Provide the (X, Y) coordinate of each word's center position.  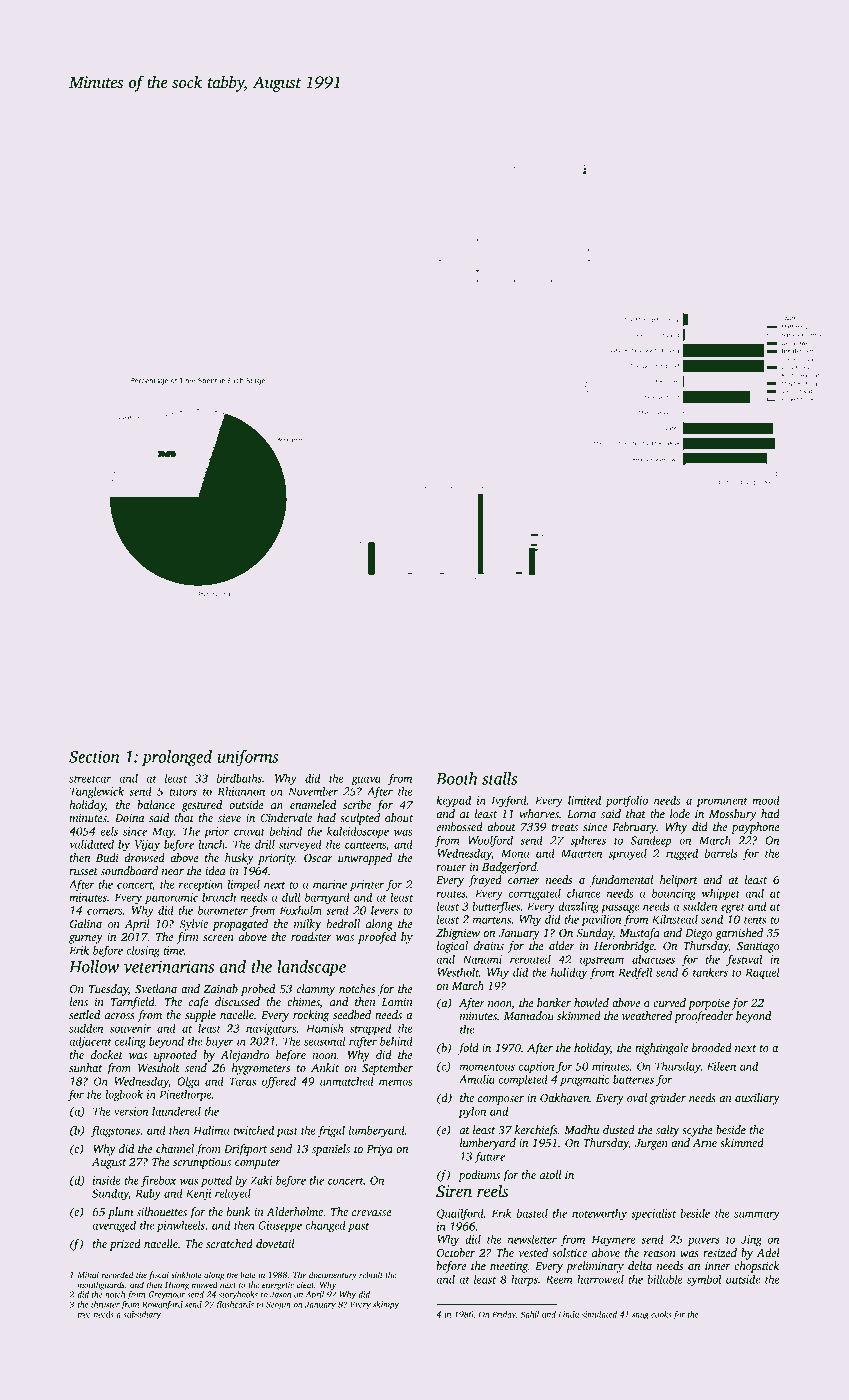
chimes (303, 1001)
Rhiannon (241, 791)
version (131, 1111)
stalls (499, 778)
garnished (739, 934)
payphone (755, 828)
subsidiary (142, 1315)
